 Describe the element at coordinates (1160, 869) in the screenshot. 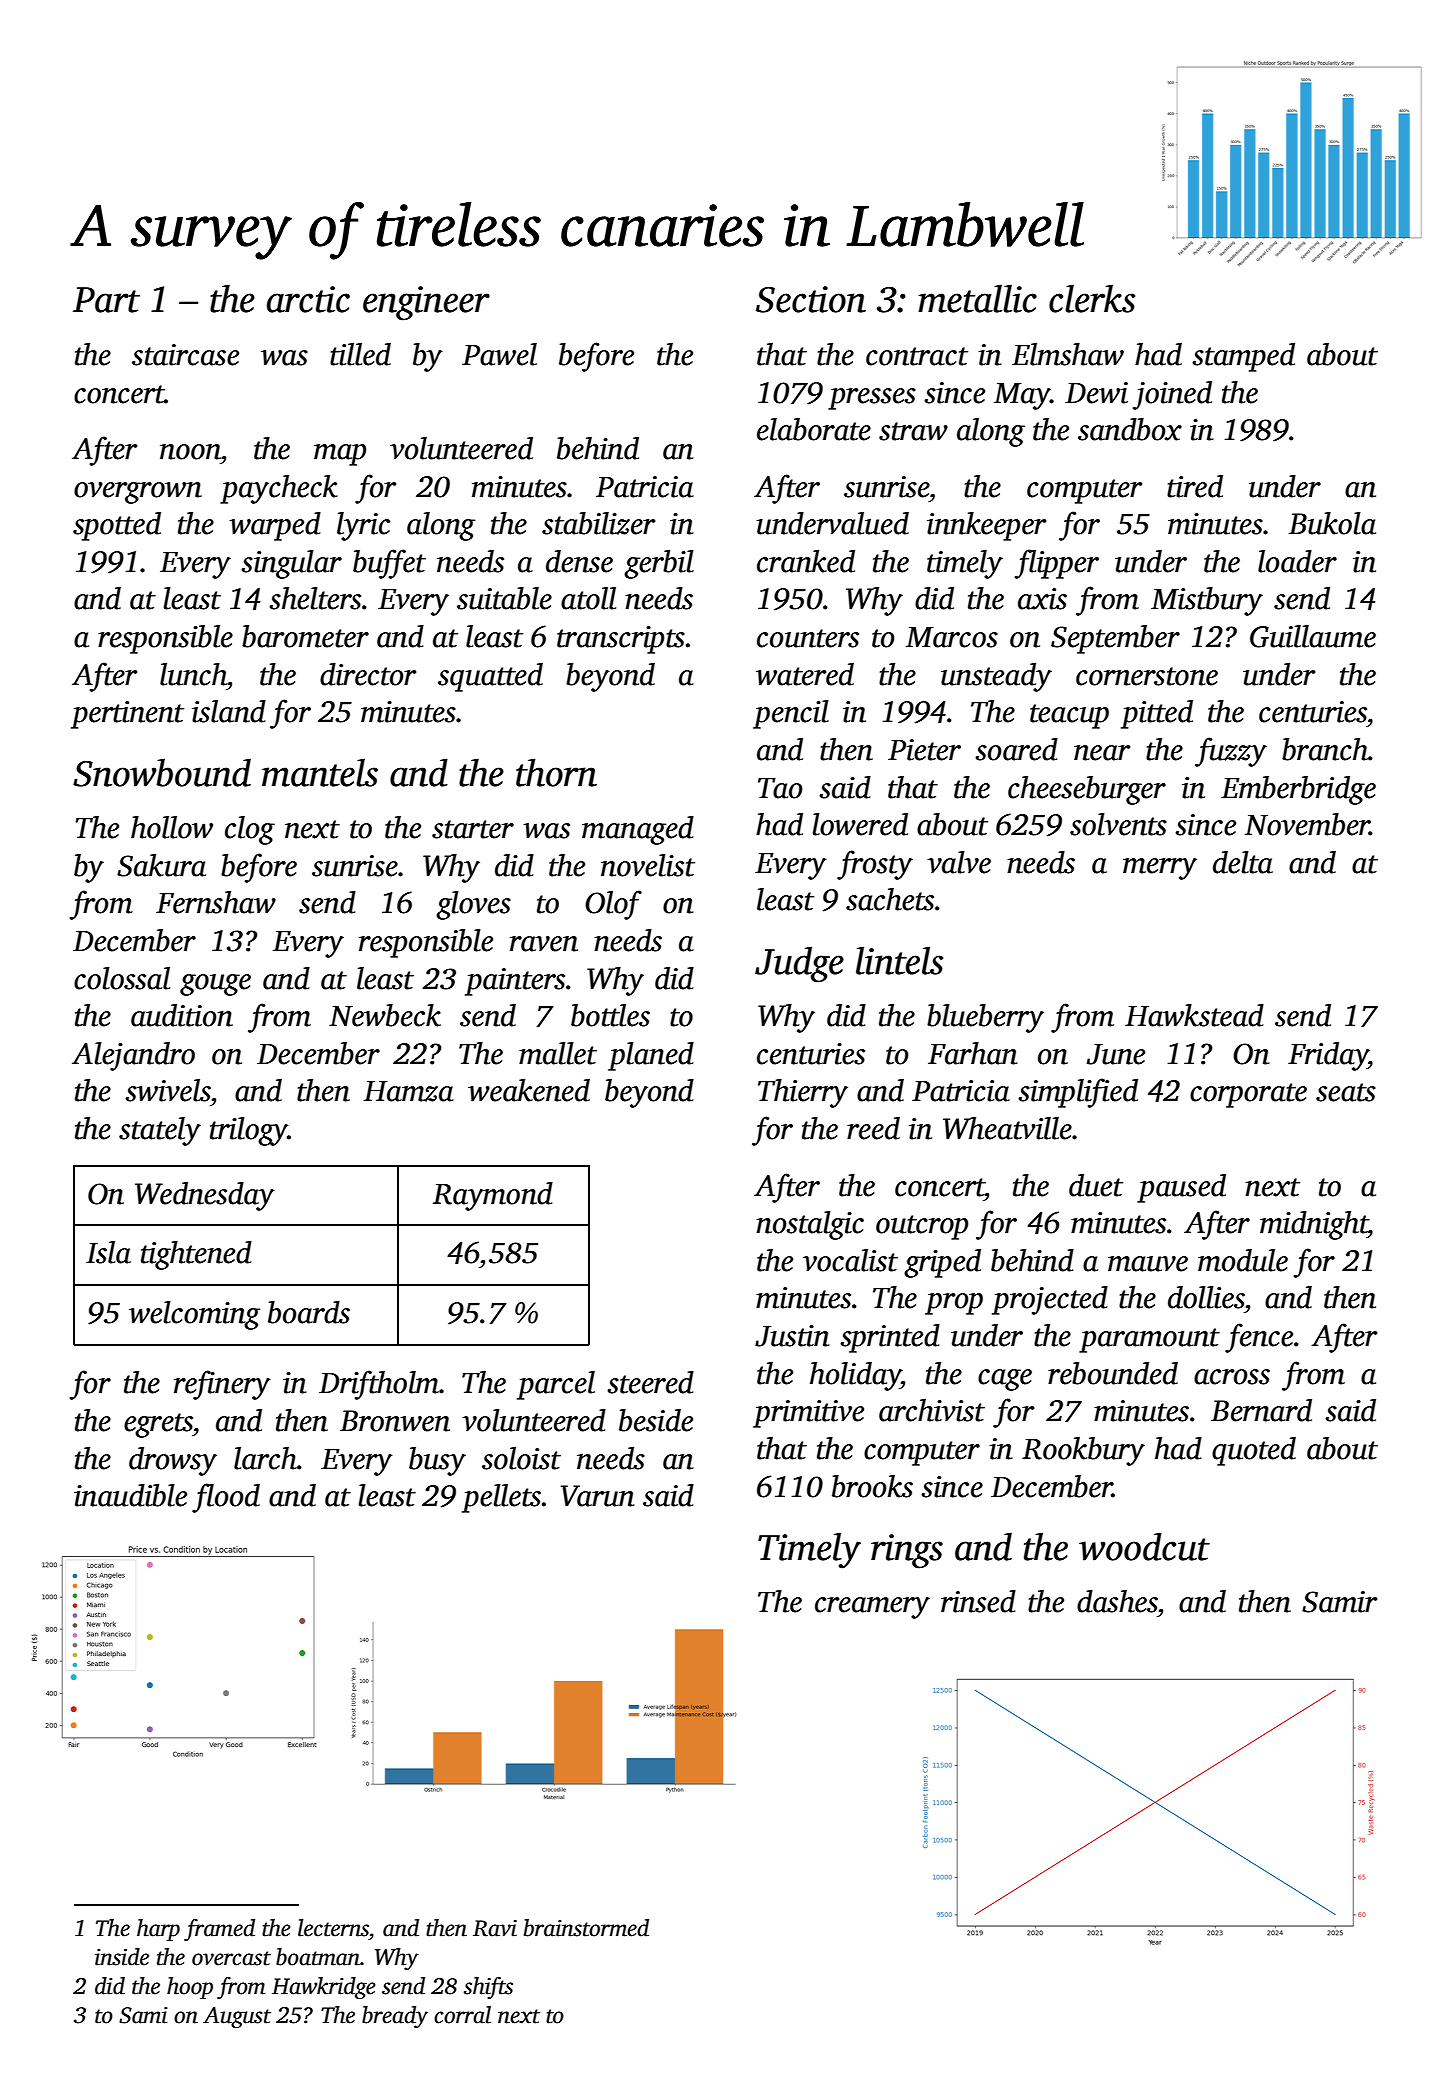

I see `merry` at that location.
